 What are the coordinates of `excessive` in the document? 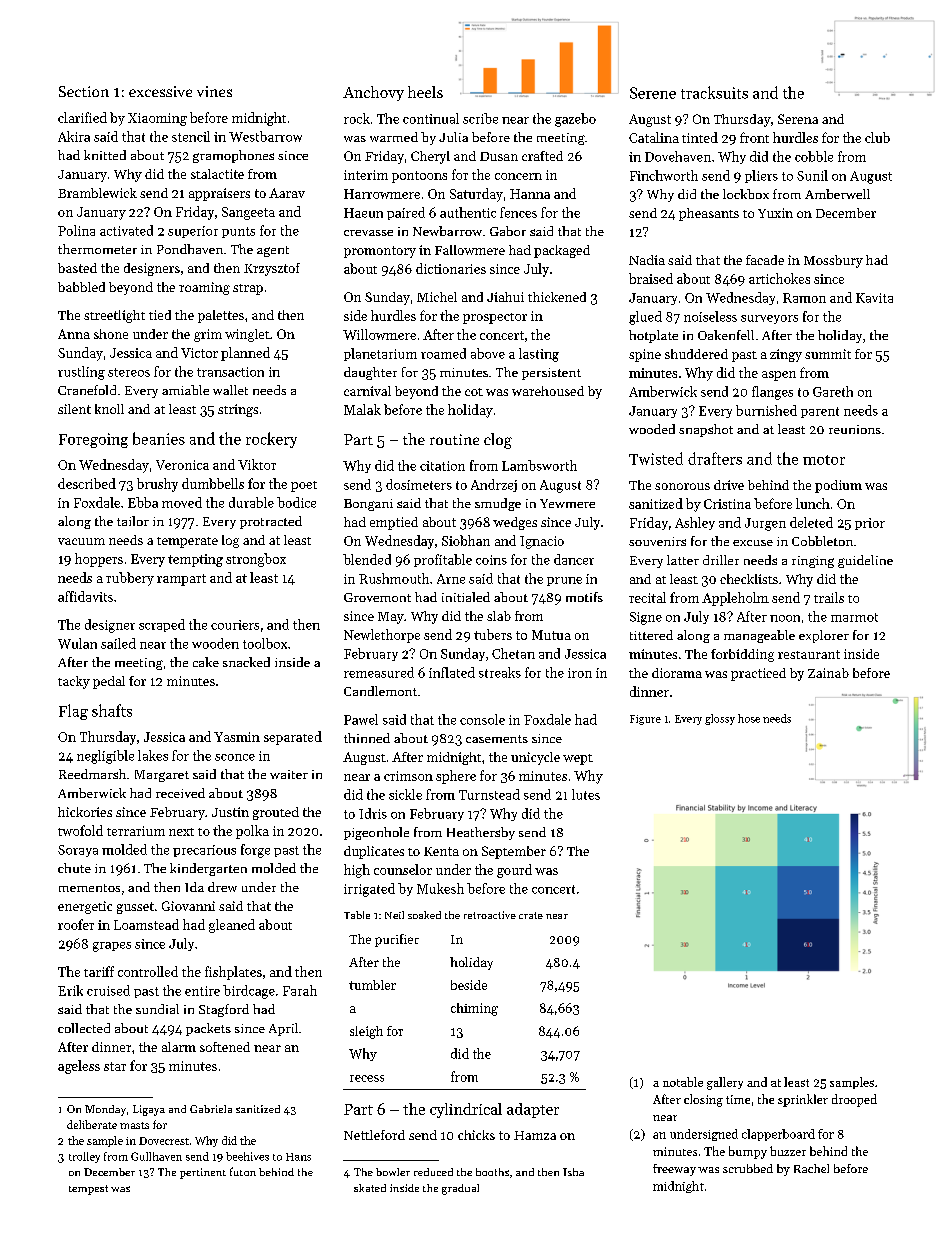 It's located at (160, 91).
